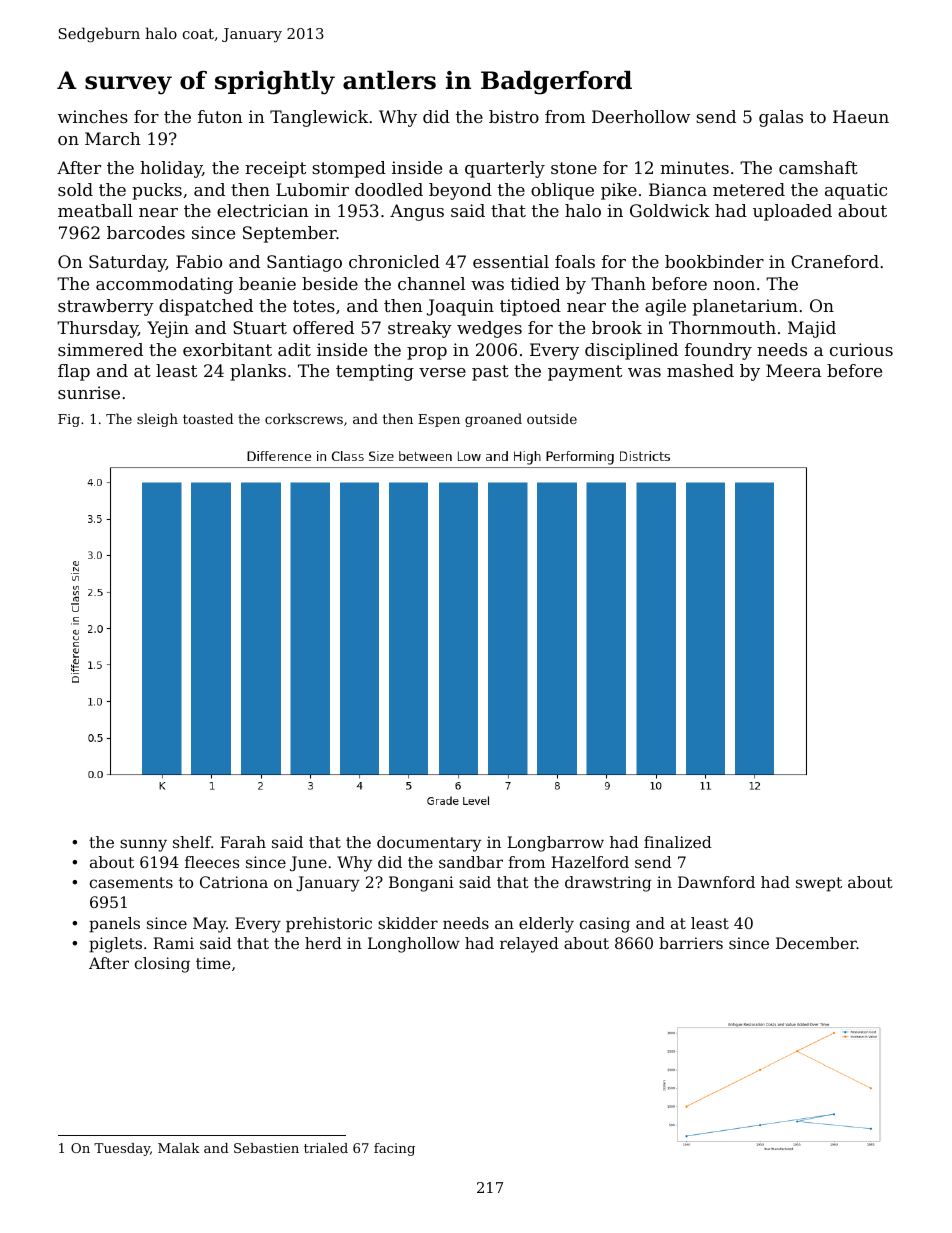 This document has width=952, height=1233. What do you see at coordinates (220, 116) in the document?
I see `futon` at bounding box center [220, 116].
